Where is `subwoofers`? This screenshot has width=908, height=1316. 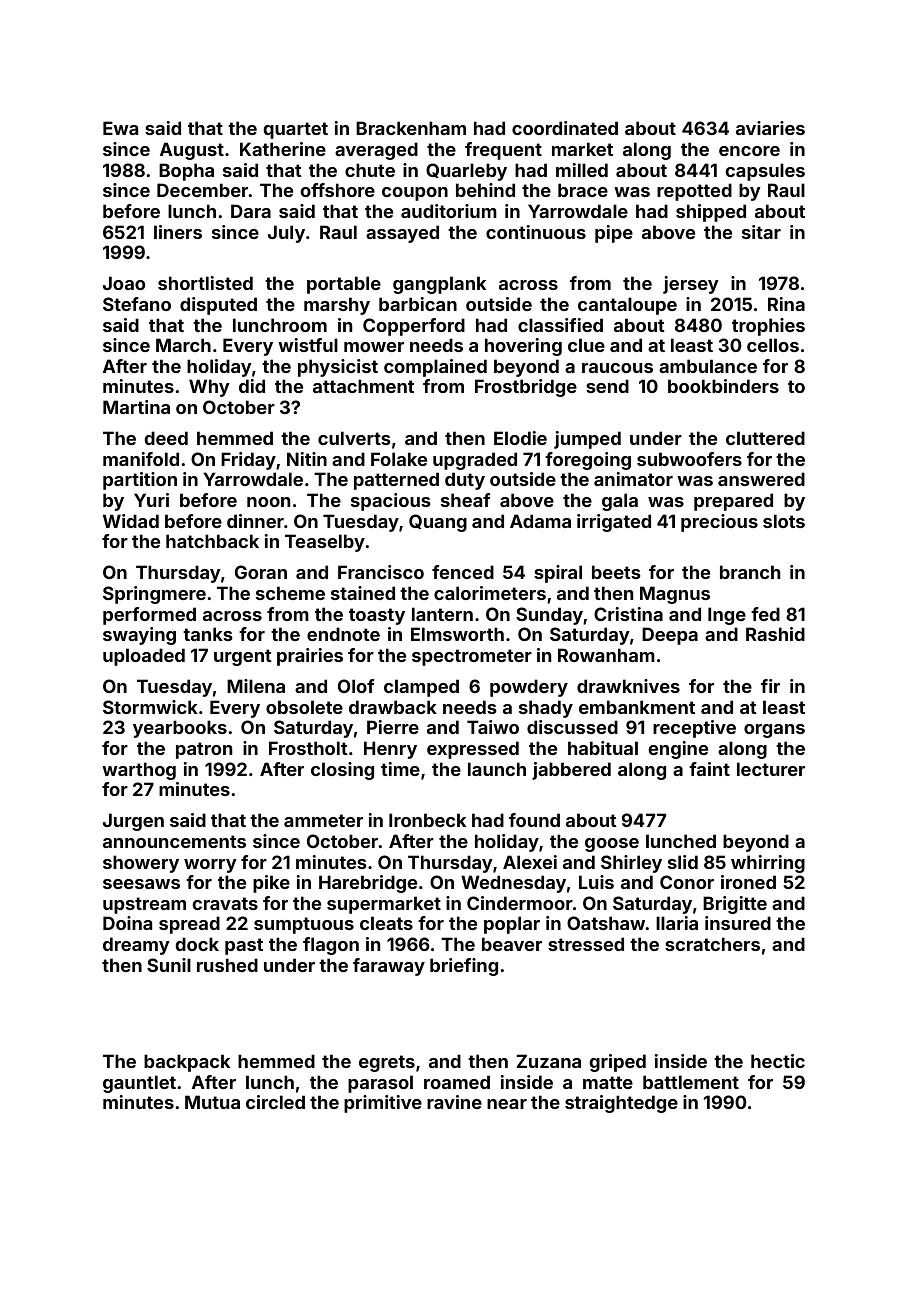 subwoofers is located at coordinates (689, 459).
